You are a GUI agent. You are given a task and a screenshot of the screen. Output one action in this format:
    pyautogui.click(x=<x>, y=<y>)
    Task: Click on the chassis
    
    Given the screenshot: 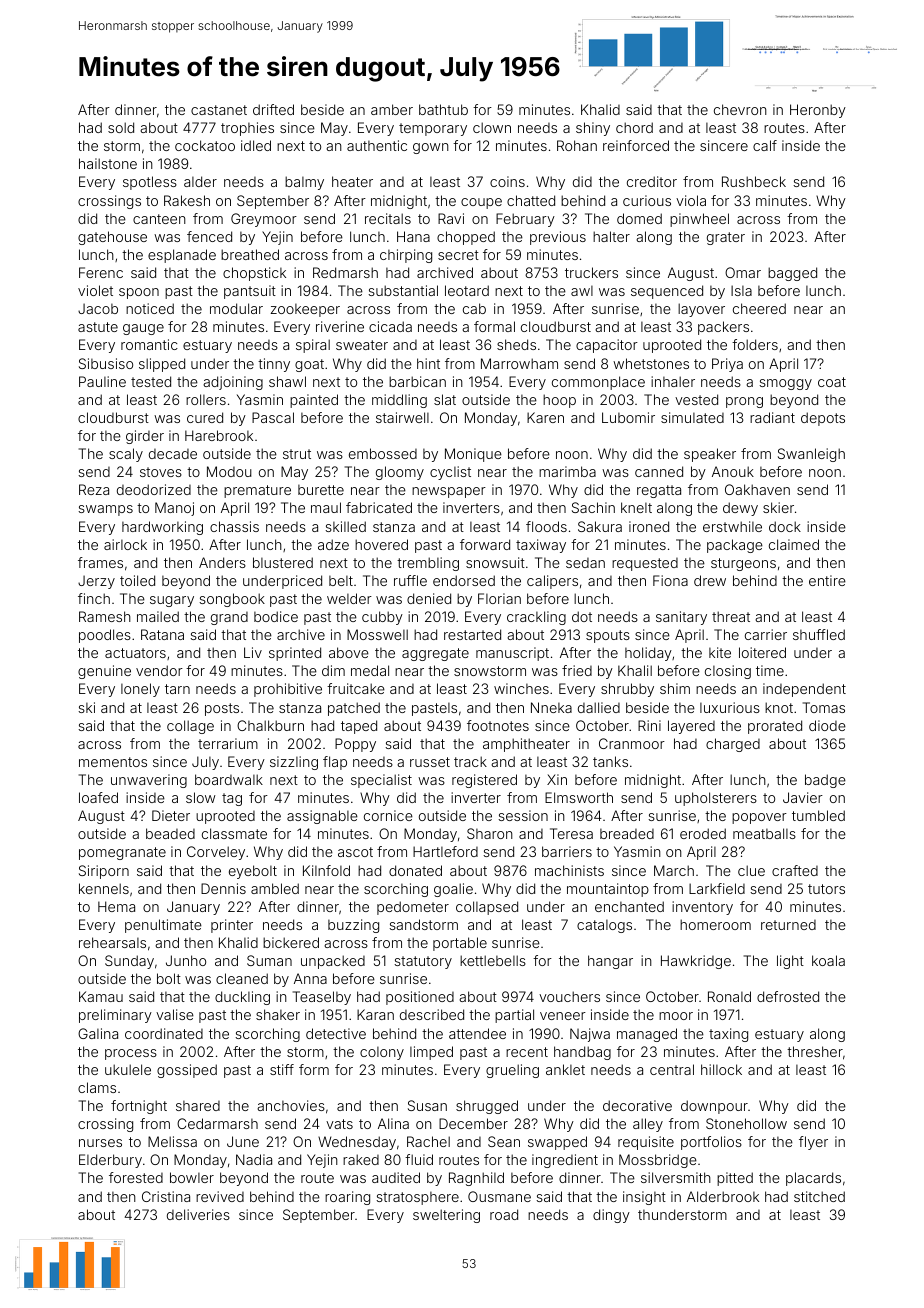 What is the action you would take?
    pyautogui.click(x=234, y=526)
